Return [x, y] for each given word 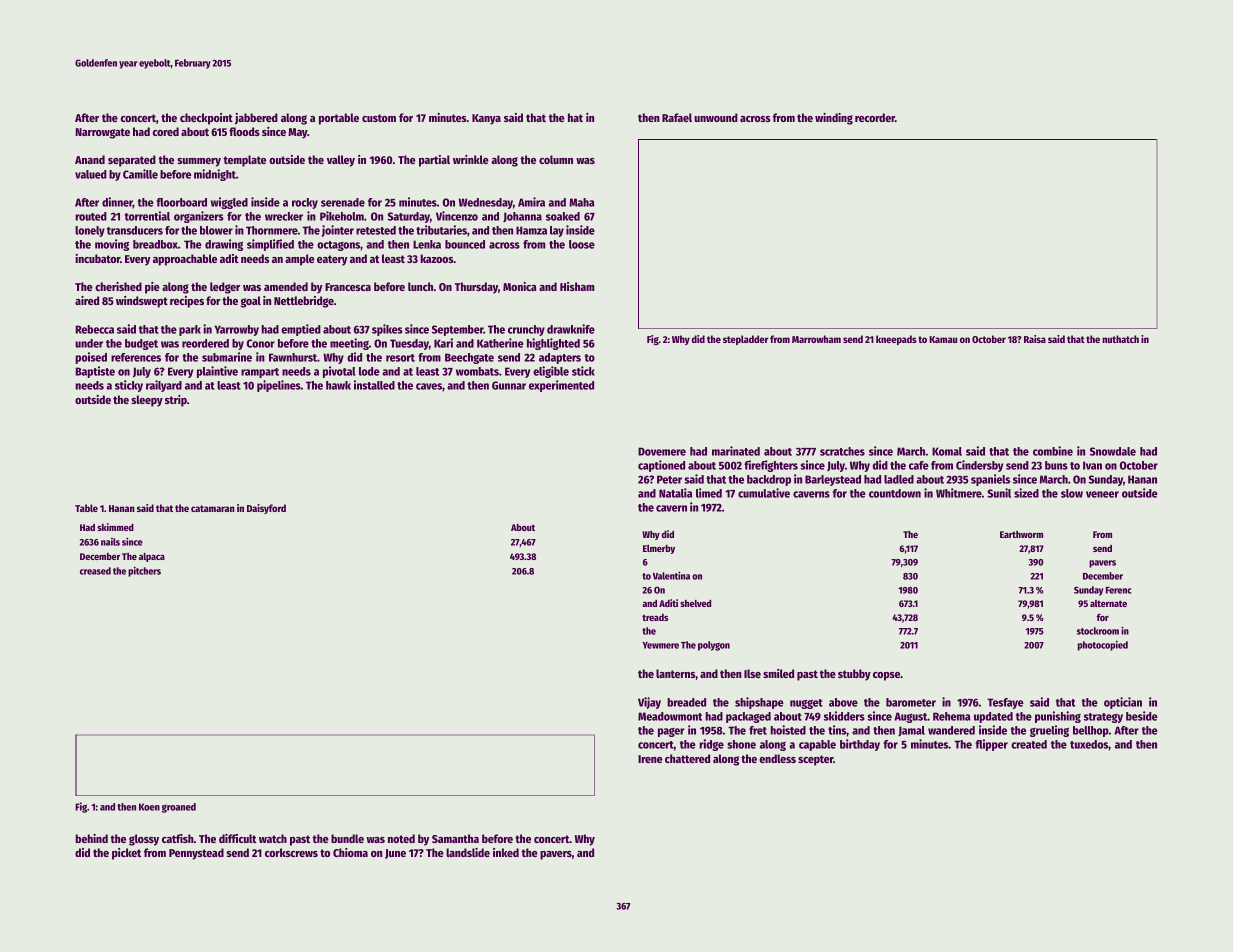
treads [655, 617]
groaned [179, 808]
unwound [716, 117]
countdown [895, 493]
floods [244, 131]
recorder [875, 117]
